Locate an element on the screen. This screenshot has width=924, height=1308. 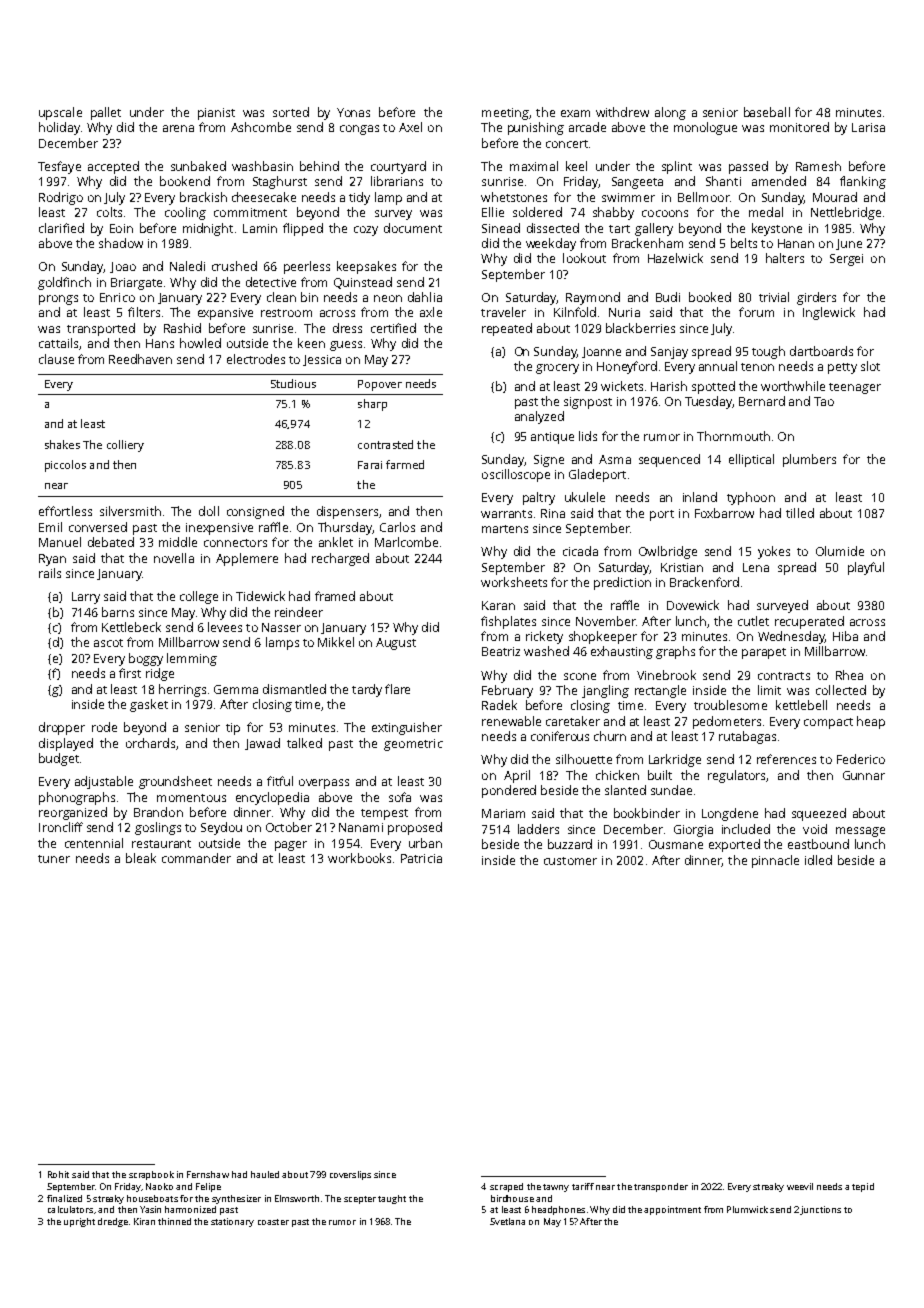
August is located at coordinates (396, 644).
